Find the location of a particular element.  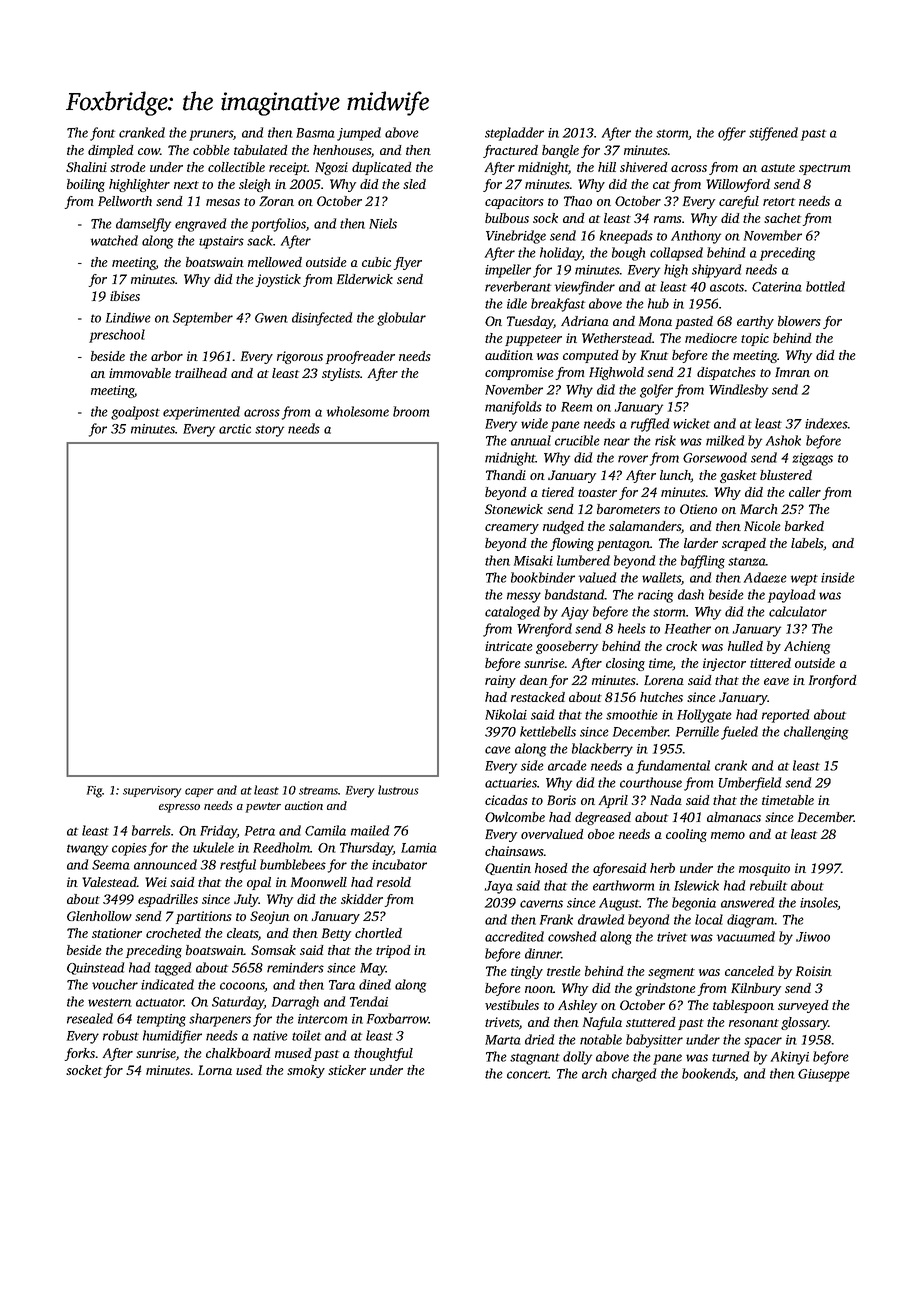

cubic is located at coordinates (376, 262).
